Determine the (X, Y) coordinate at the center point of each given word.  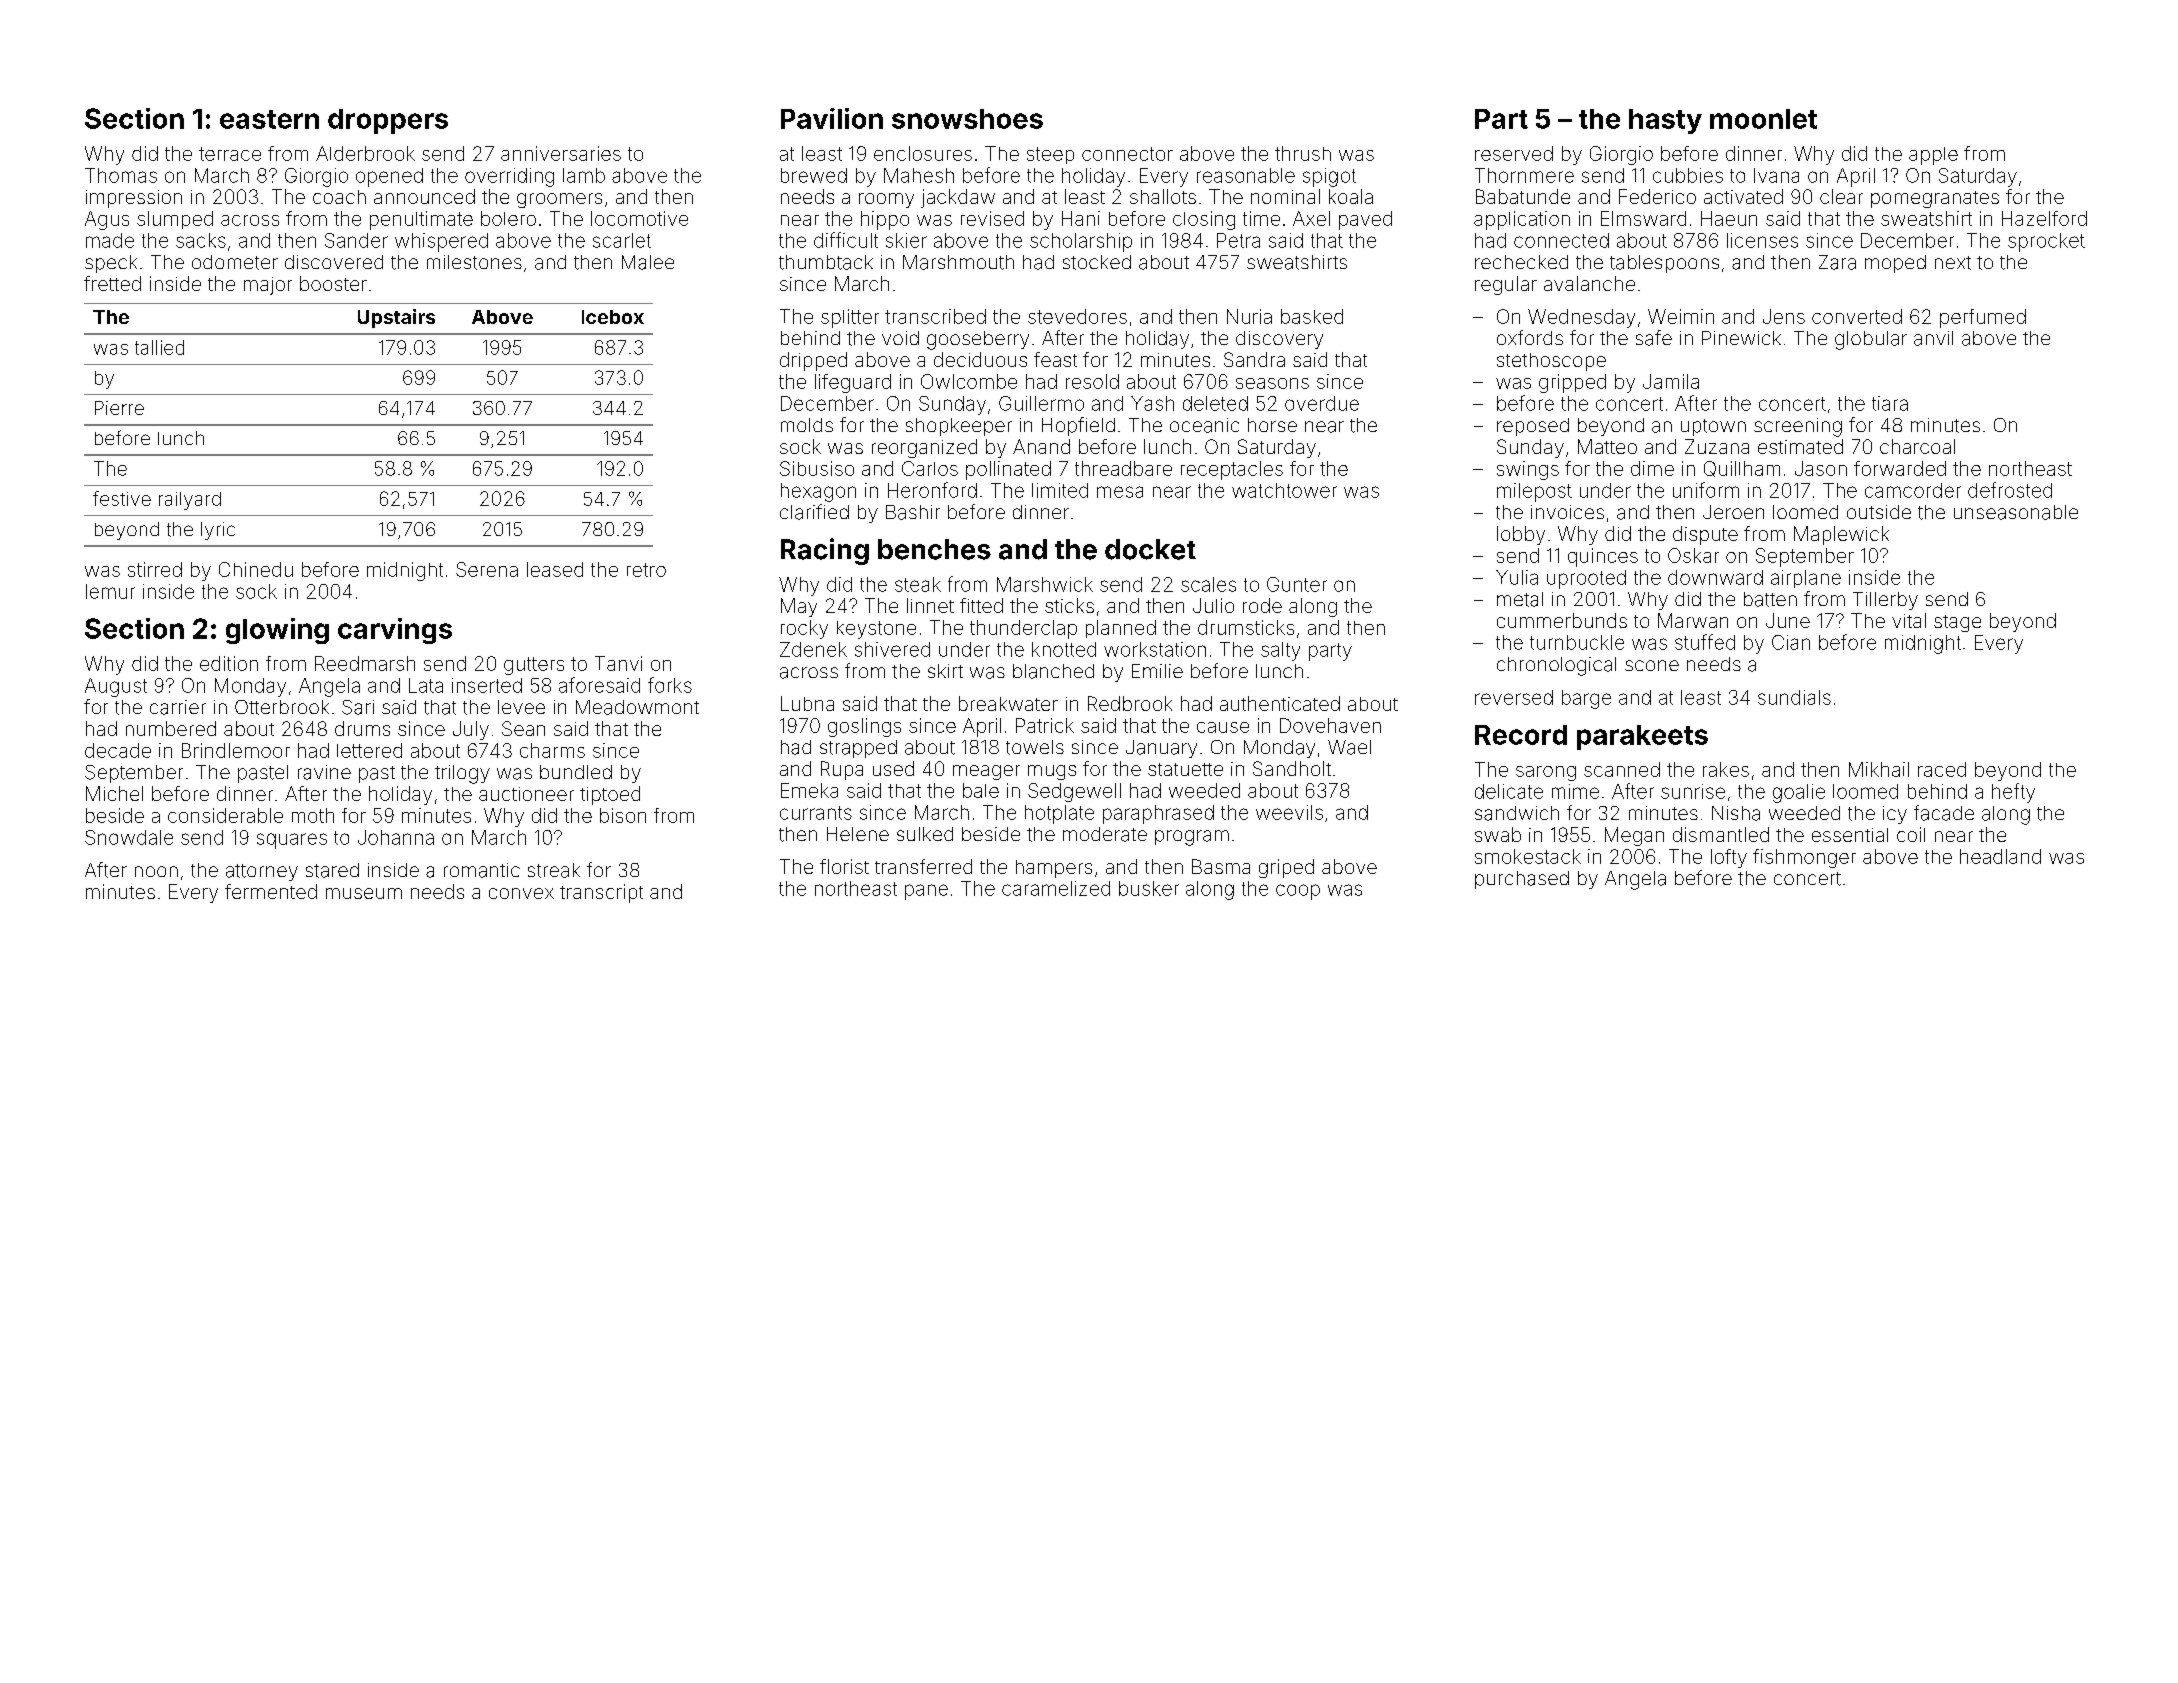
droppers (388, 121)
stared (332, 870)
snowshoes (967, 119)
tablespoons (1664, 264)
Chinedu (256, 569)
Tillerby (1885, 601)
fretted (112, 283)
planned (1121, 629)
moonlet (1763, 119)
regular (1506, 285)
